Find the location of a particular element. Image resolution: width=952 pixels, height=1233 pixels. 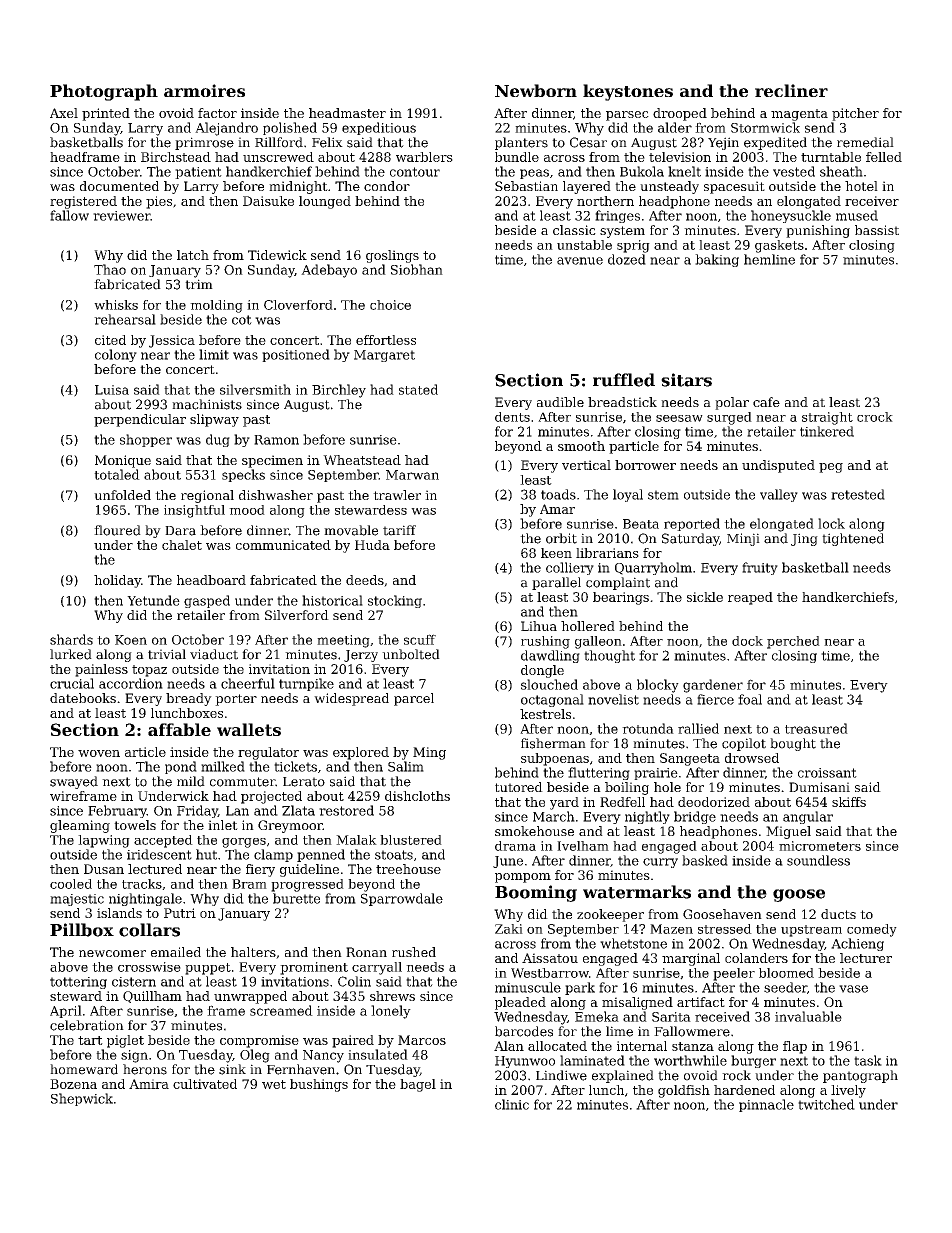

recliner is located at coordinates (791, 90).
